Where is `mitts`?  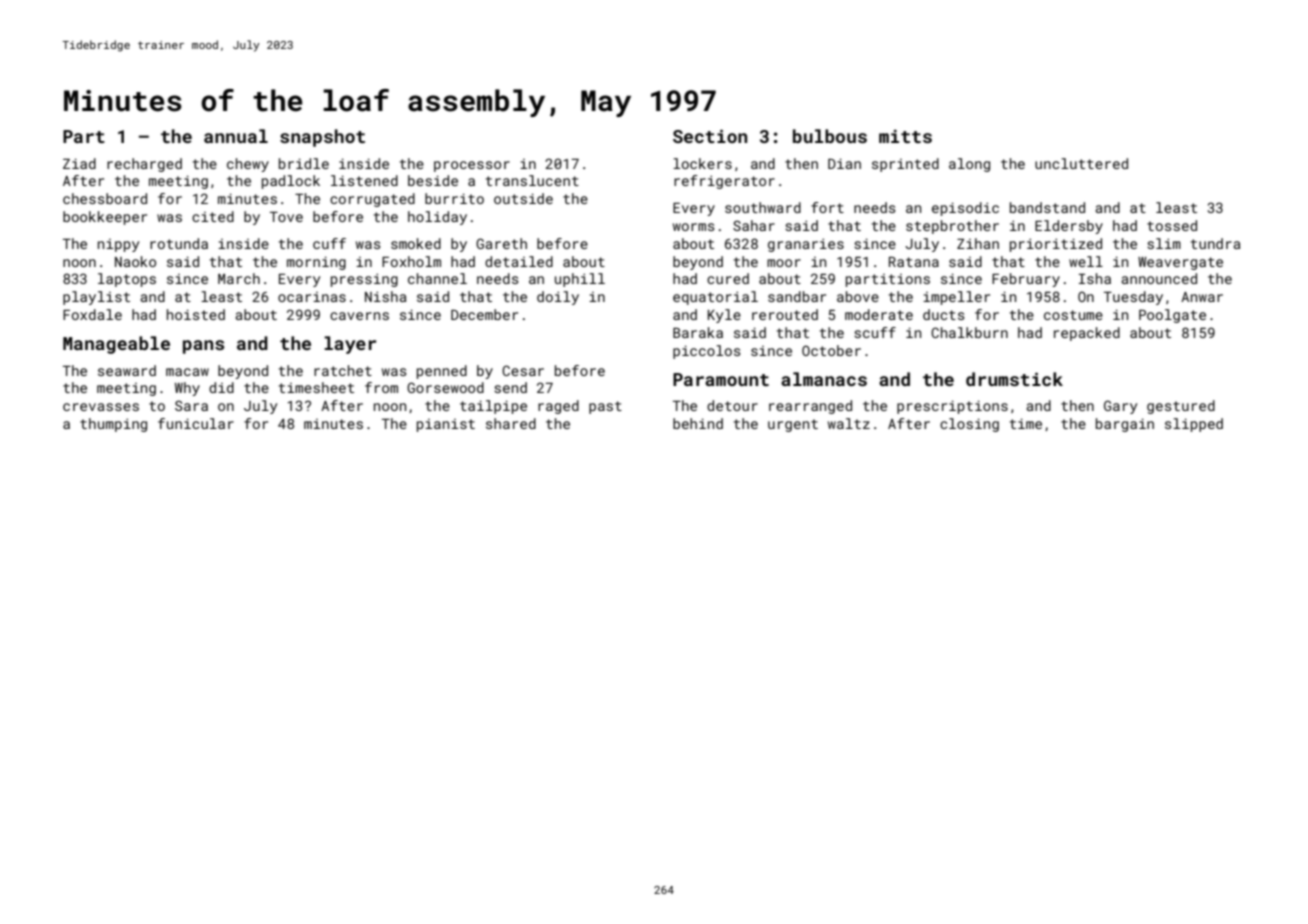 mitts is located at coordinates (905, 136).
